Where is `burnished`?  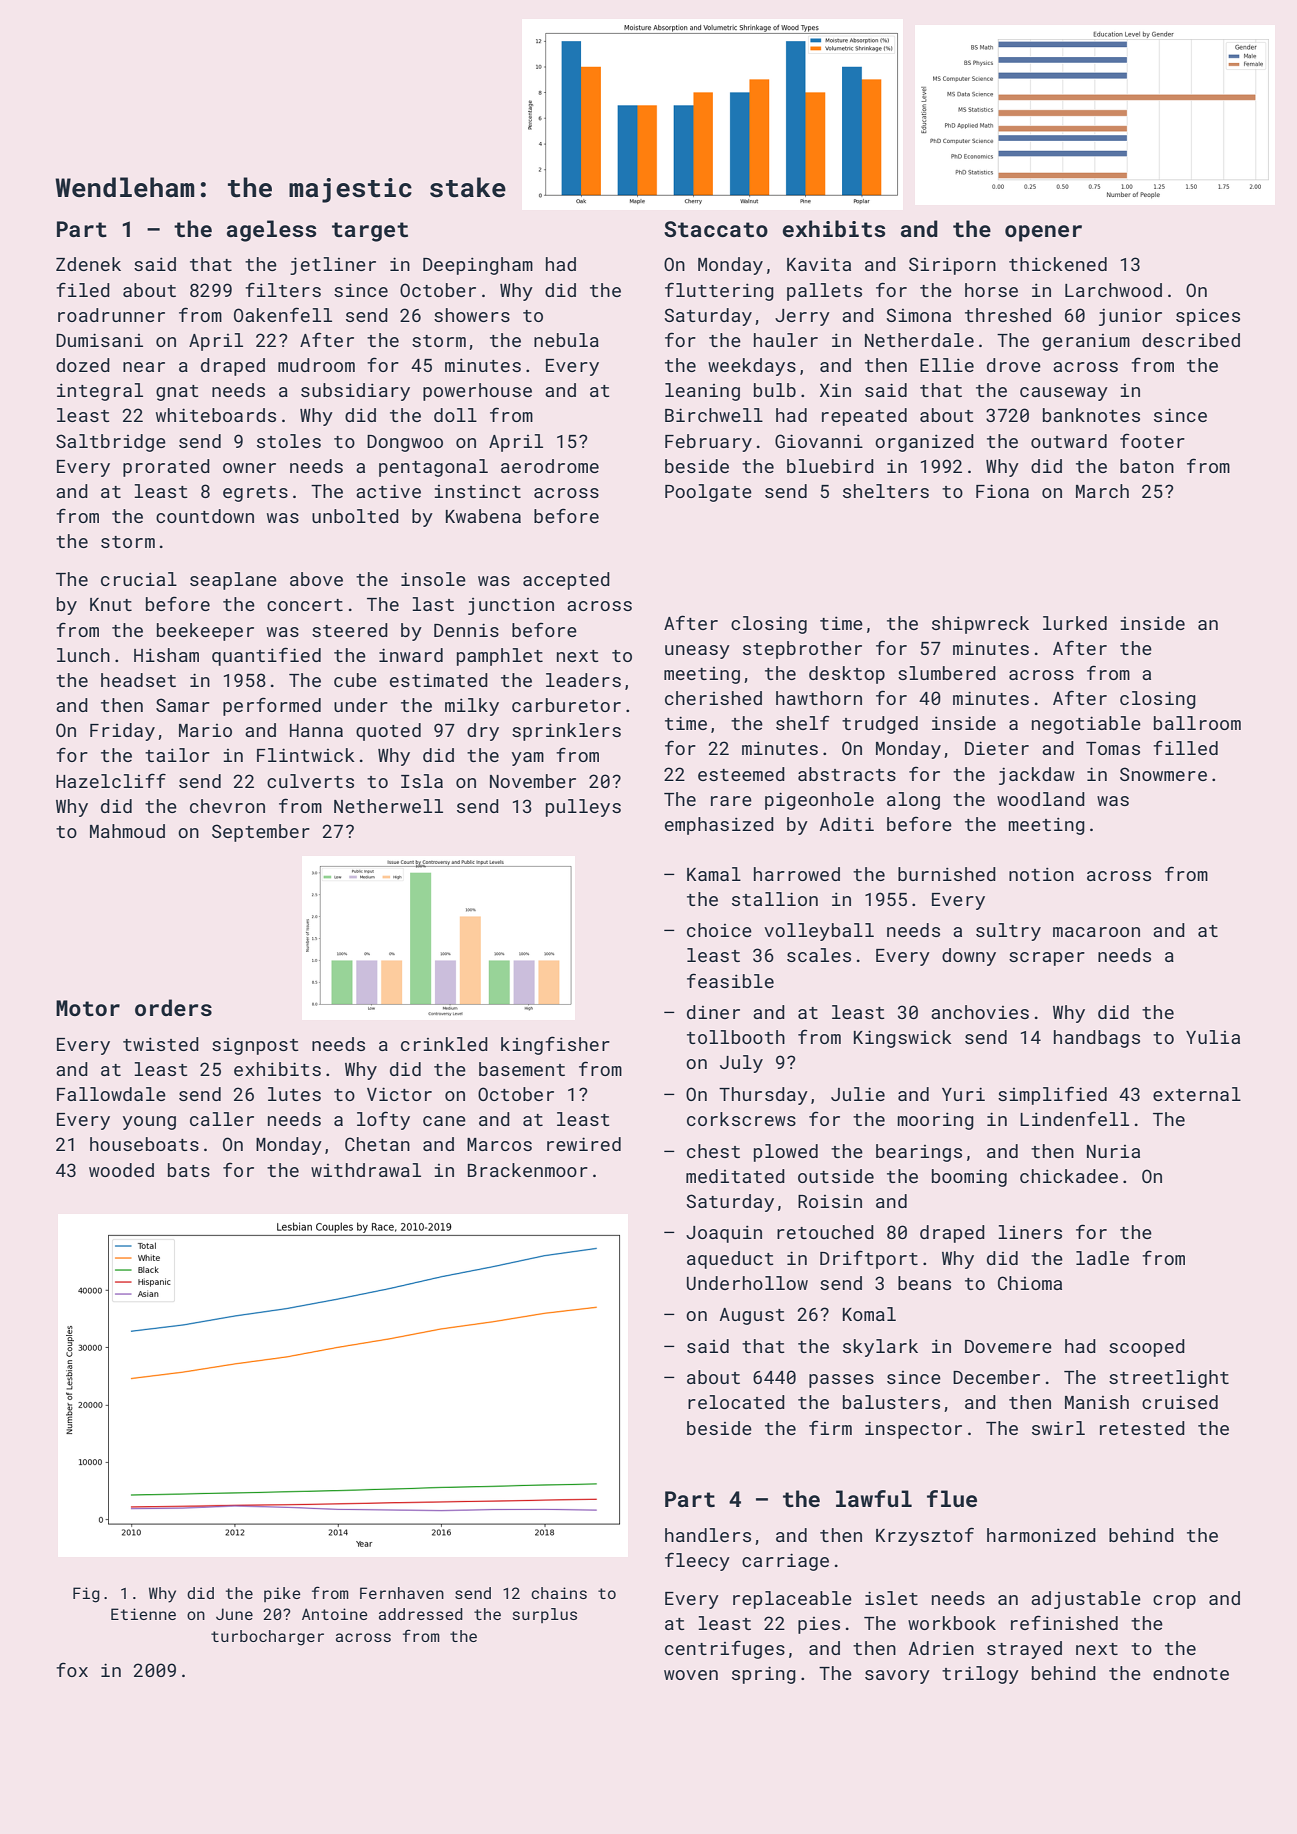
burnished is located at coordinates (947, 874).
